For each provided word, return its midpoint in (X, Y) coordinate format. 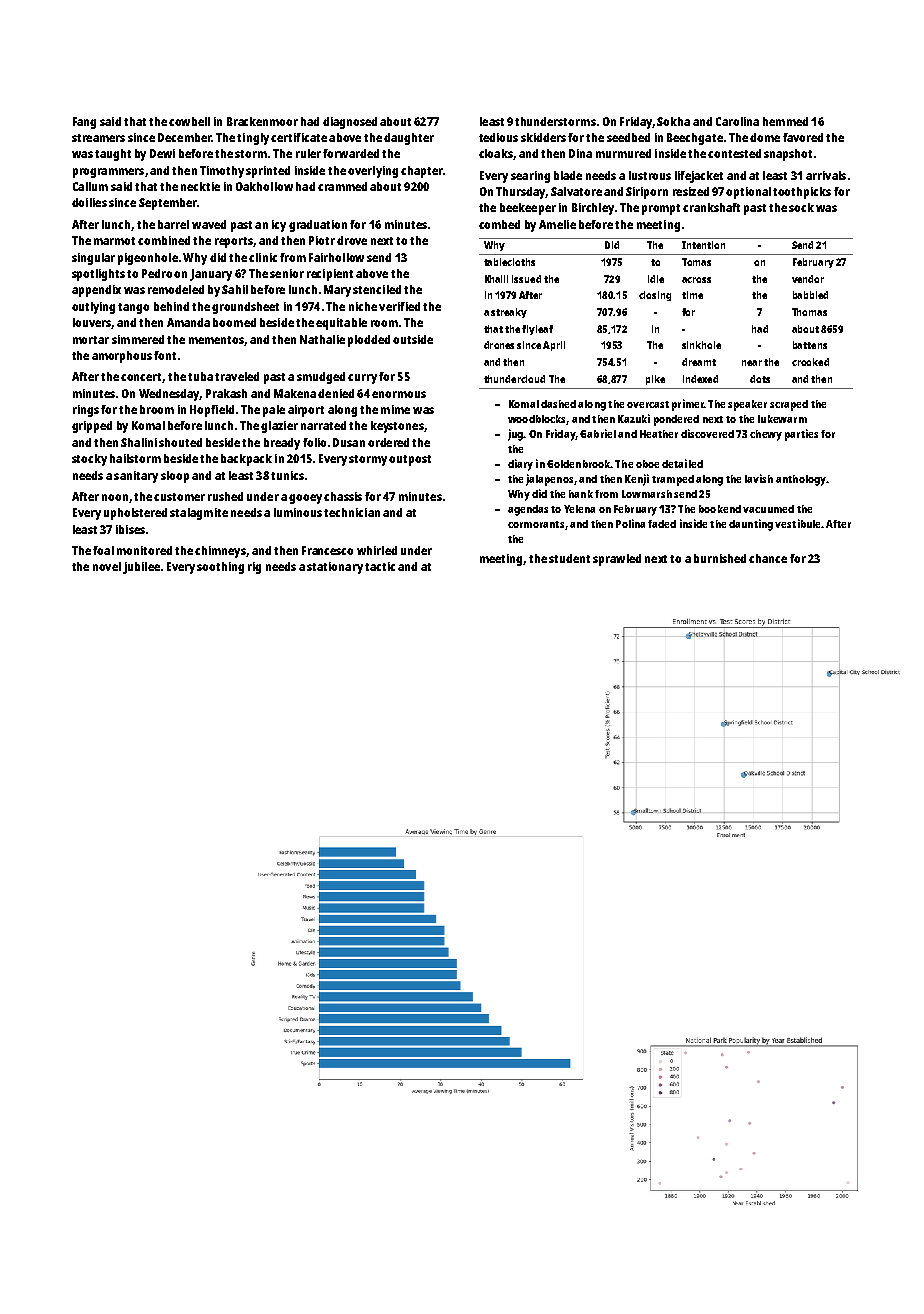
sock (801, 207)
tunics (287, 475)
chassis (343, 496)
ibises (130, 529)
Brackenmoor (262, 121)
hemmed (785, 121)
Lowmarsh (647, 494)
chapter (421, 172)
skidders (543, 137)
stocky (89, 460)
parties (801, 435)
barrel (173, 224)
